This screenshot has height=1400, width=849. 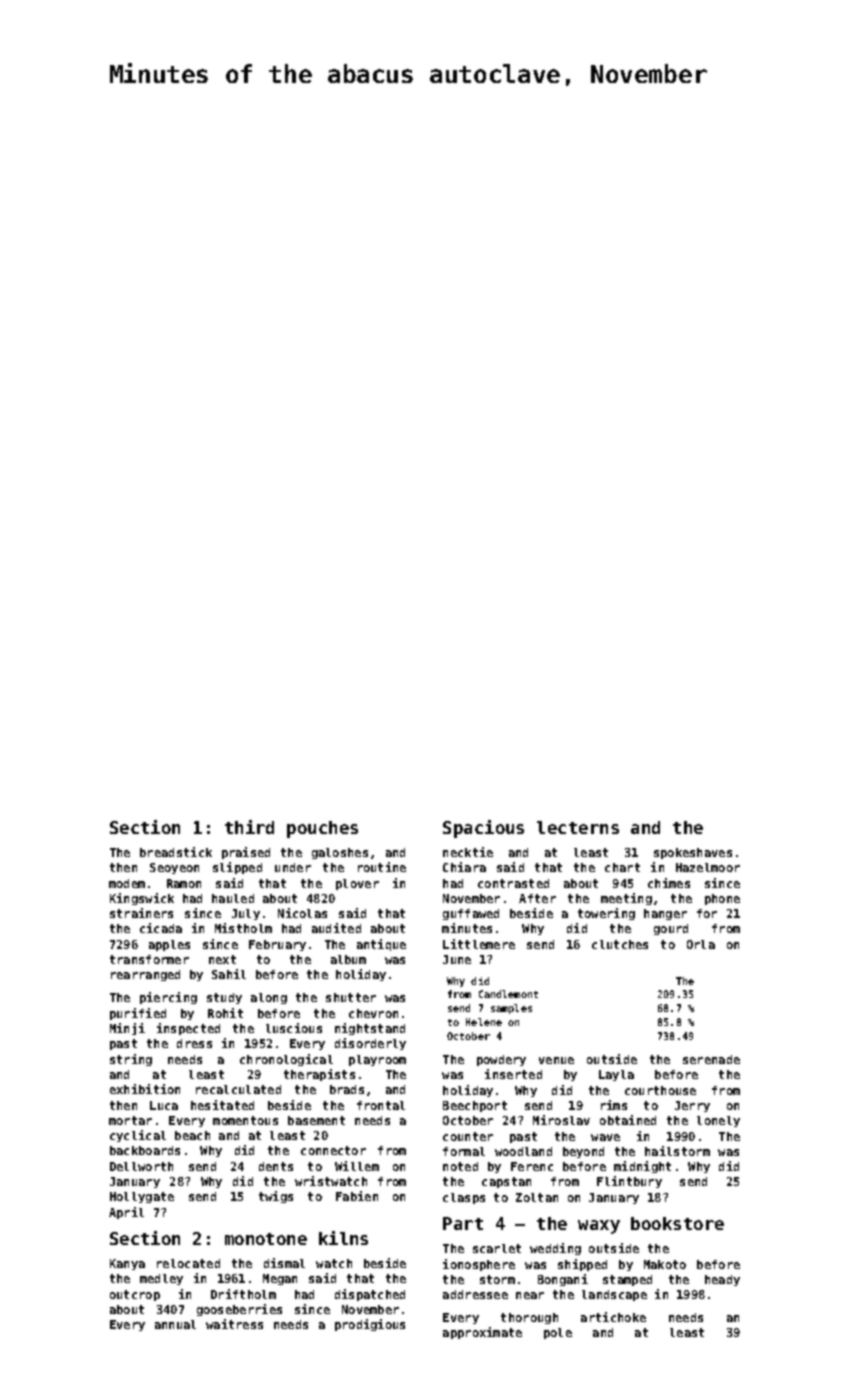 What do you see at coordinates (701, 944) in the screenshot?
I see `Orla` at bounding box center [701, 944].
